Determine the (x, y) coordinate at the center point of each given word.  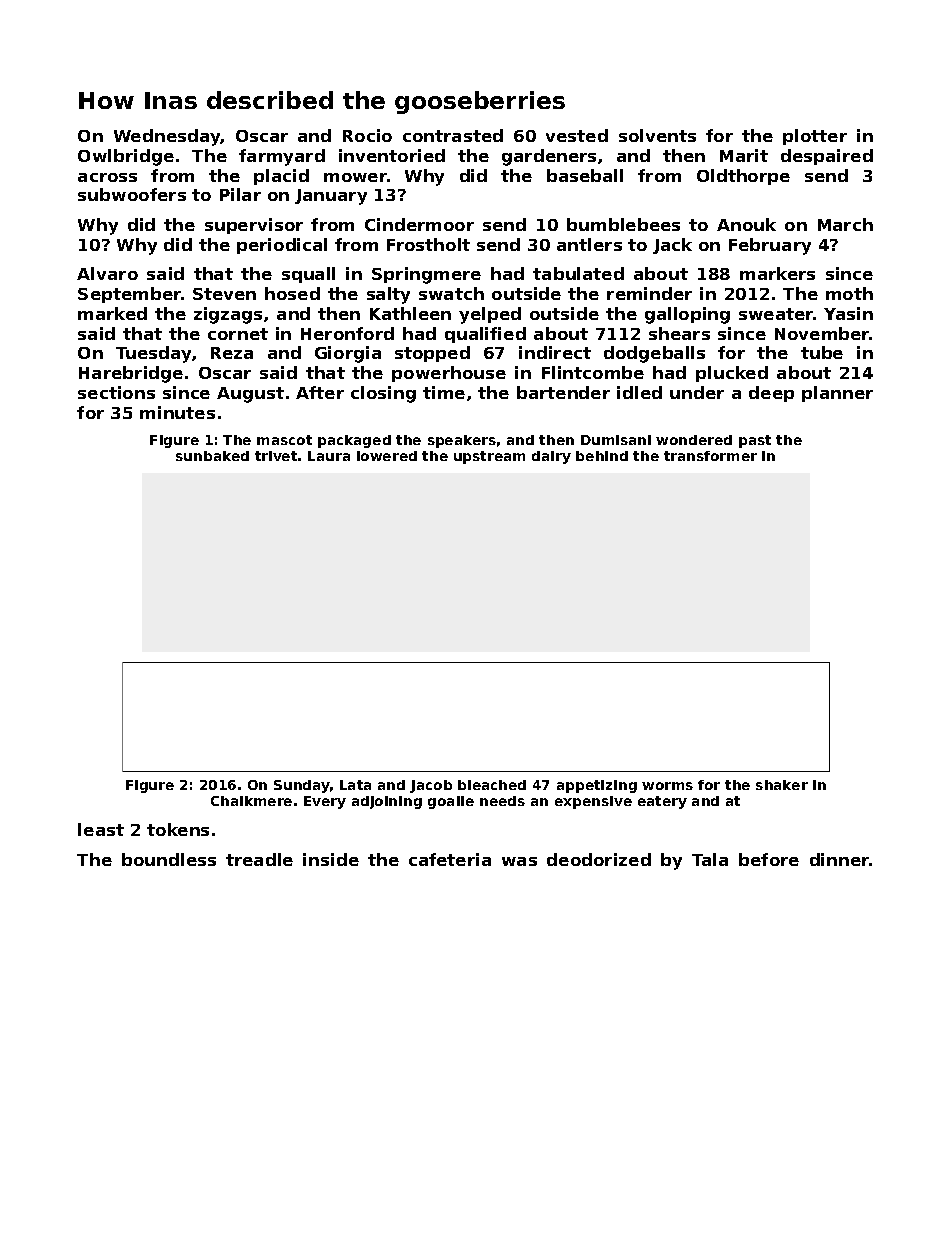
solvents (657, 135)
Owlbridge (126, 157)
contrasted (453, 135)
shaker (782, 785)
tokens (178, 829)
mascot (284, 440)
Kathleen (410, 313)
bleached (492, 785)
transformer (710, 456)
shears (679, 333)
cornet (238, 334)
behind (602, 456)
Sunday (302, 786)
